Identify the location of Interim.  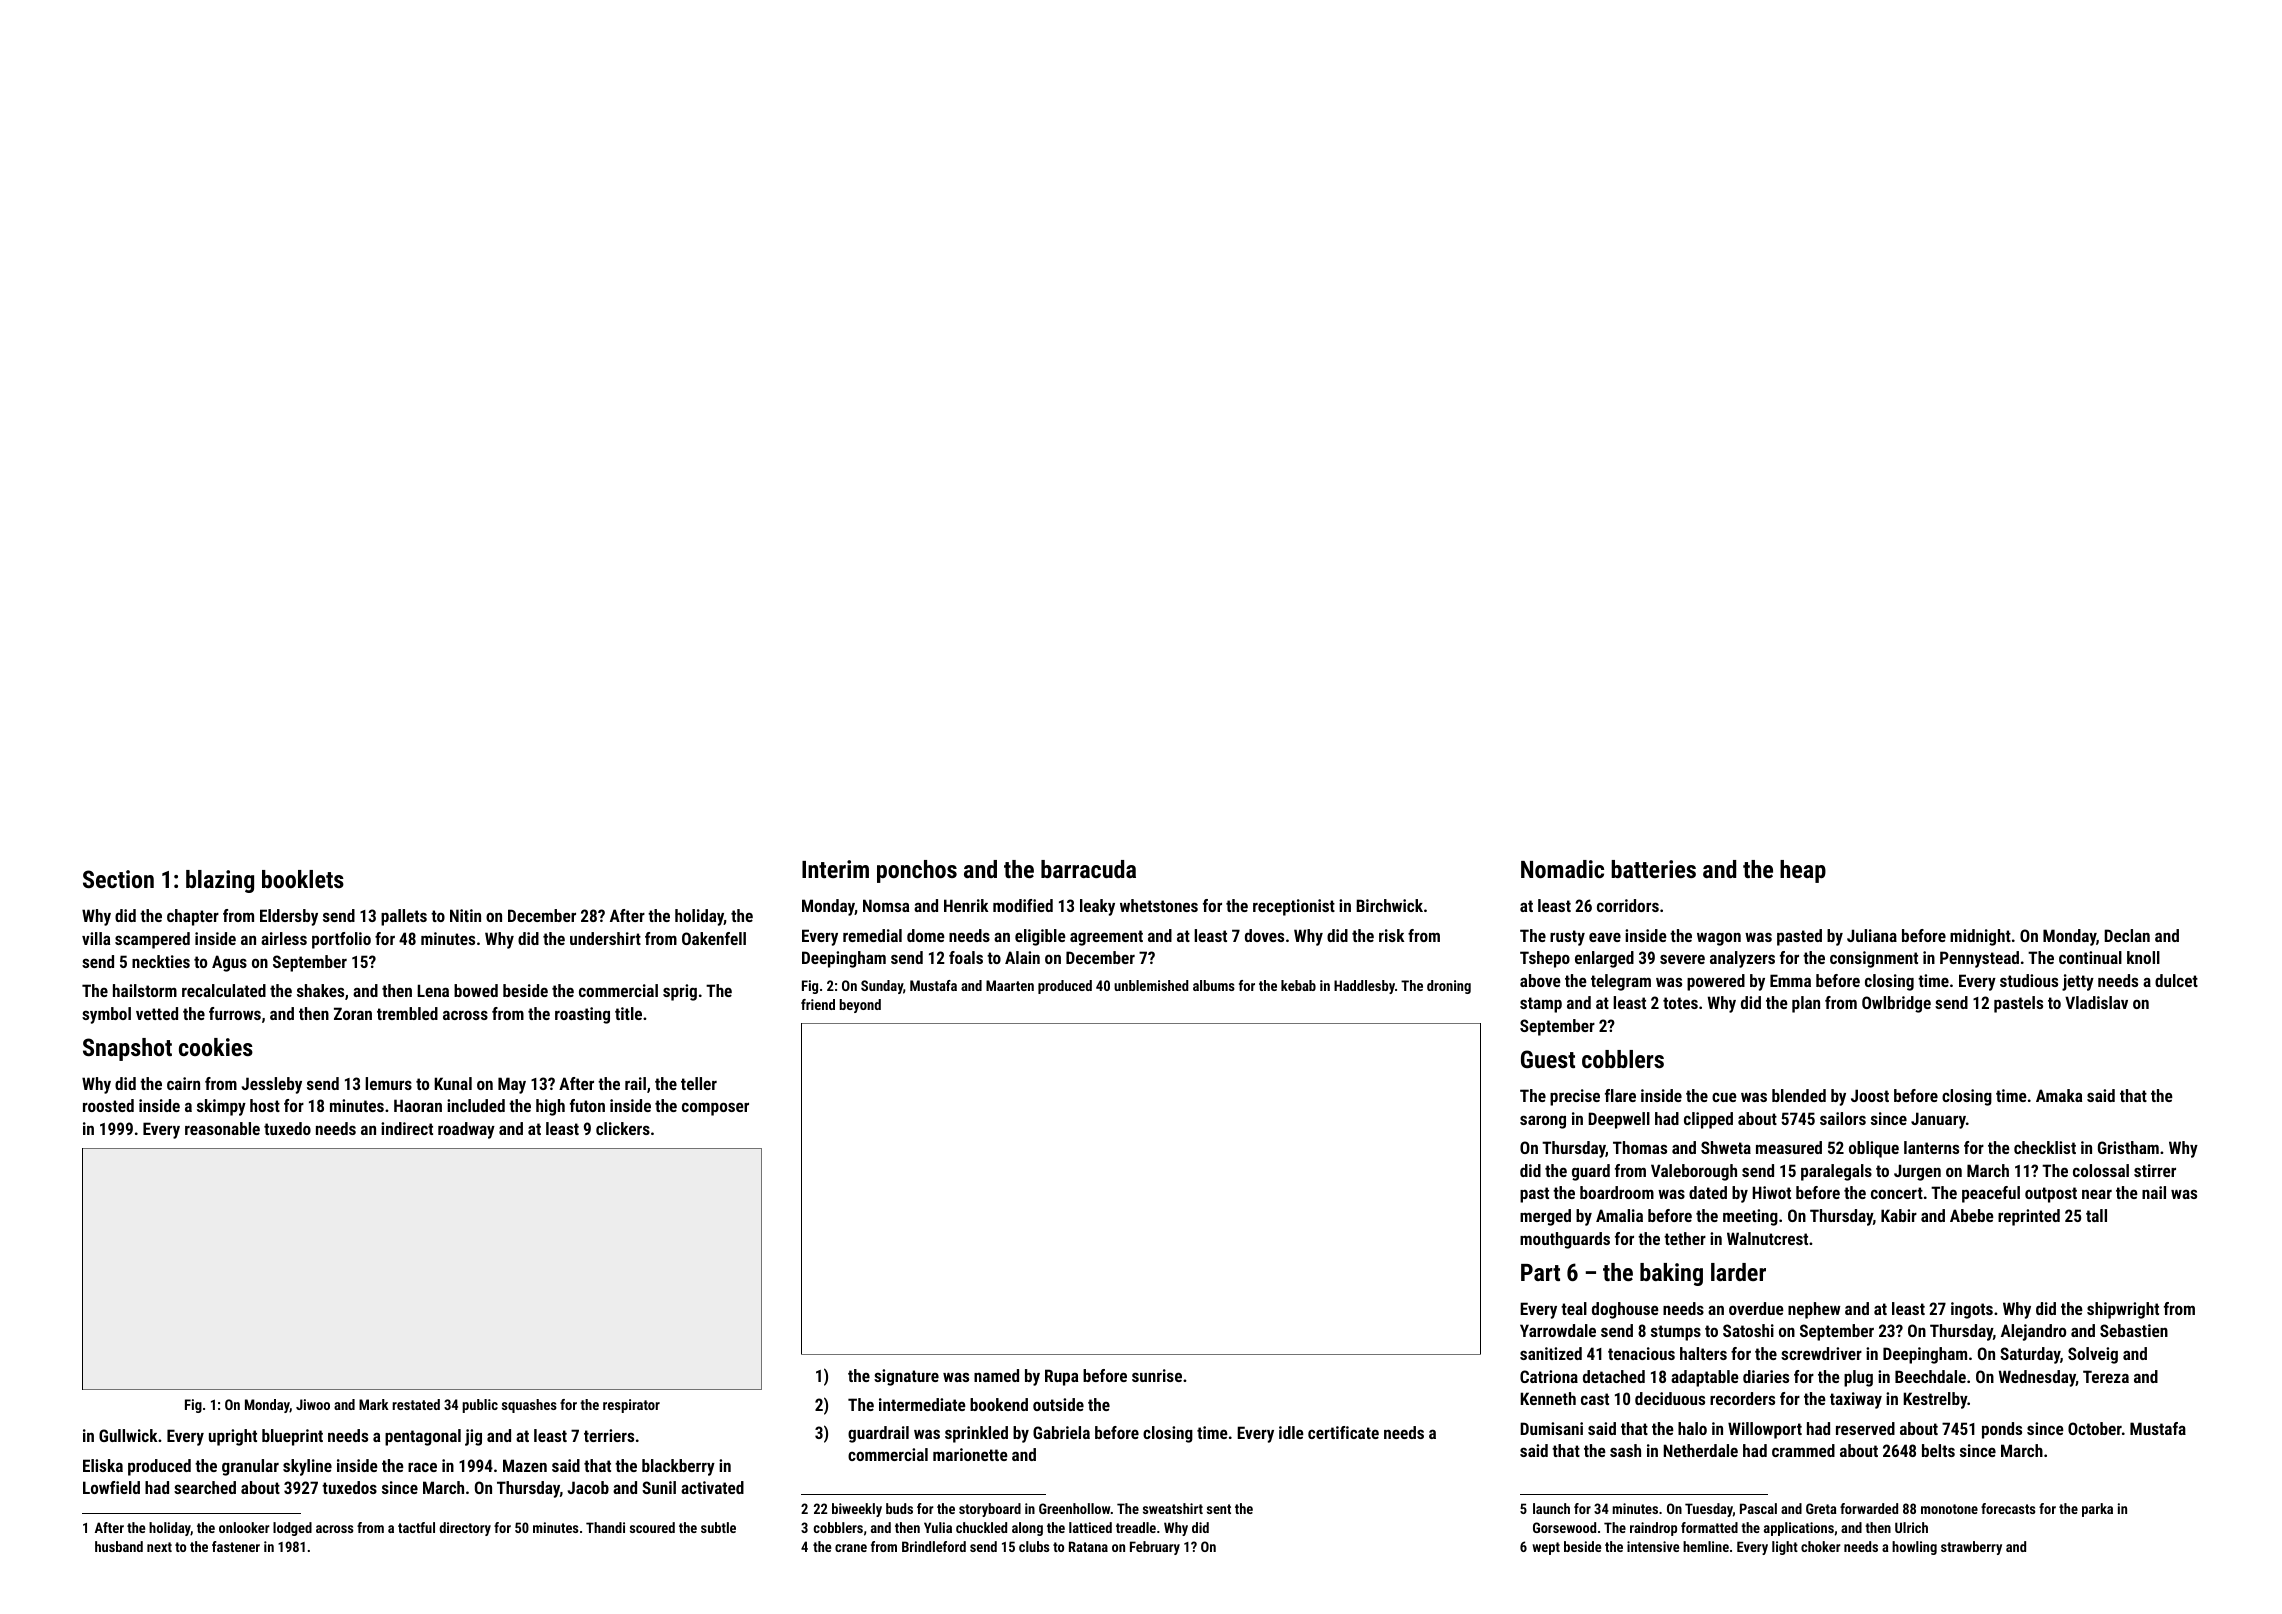
(835, 869).
